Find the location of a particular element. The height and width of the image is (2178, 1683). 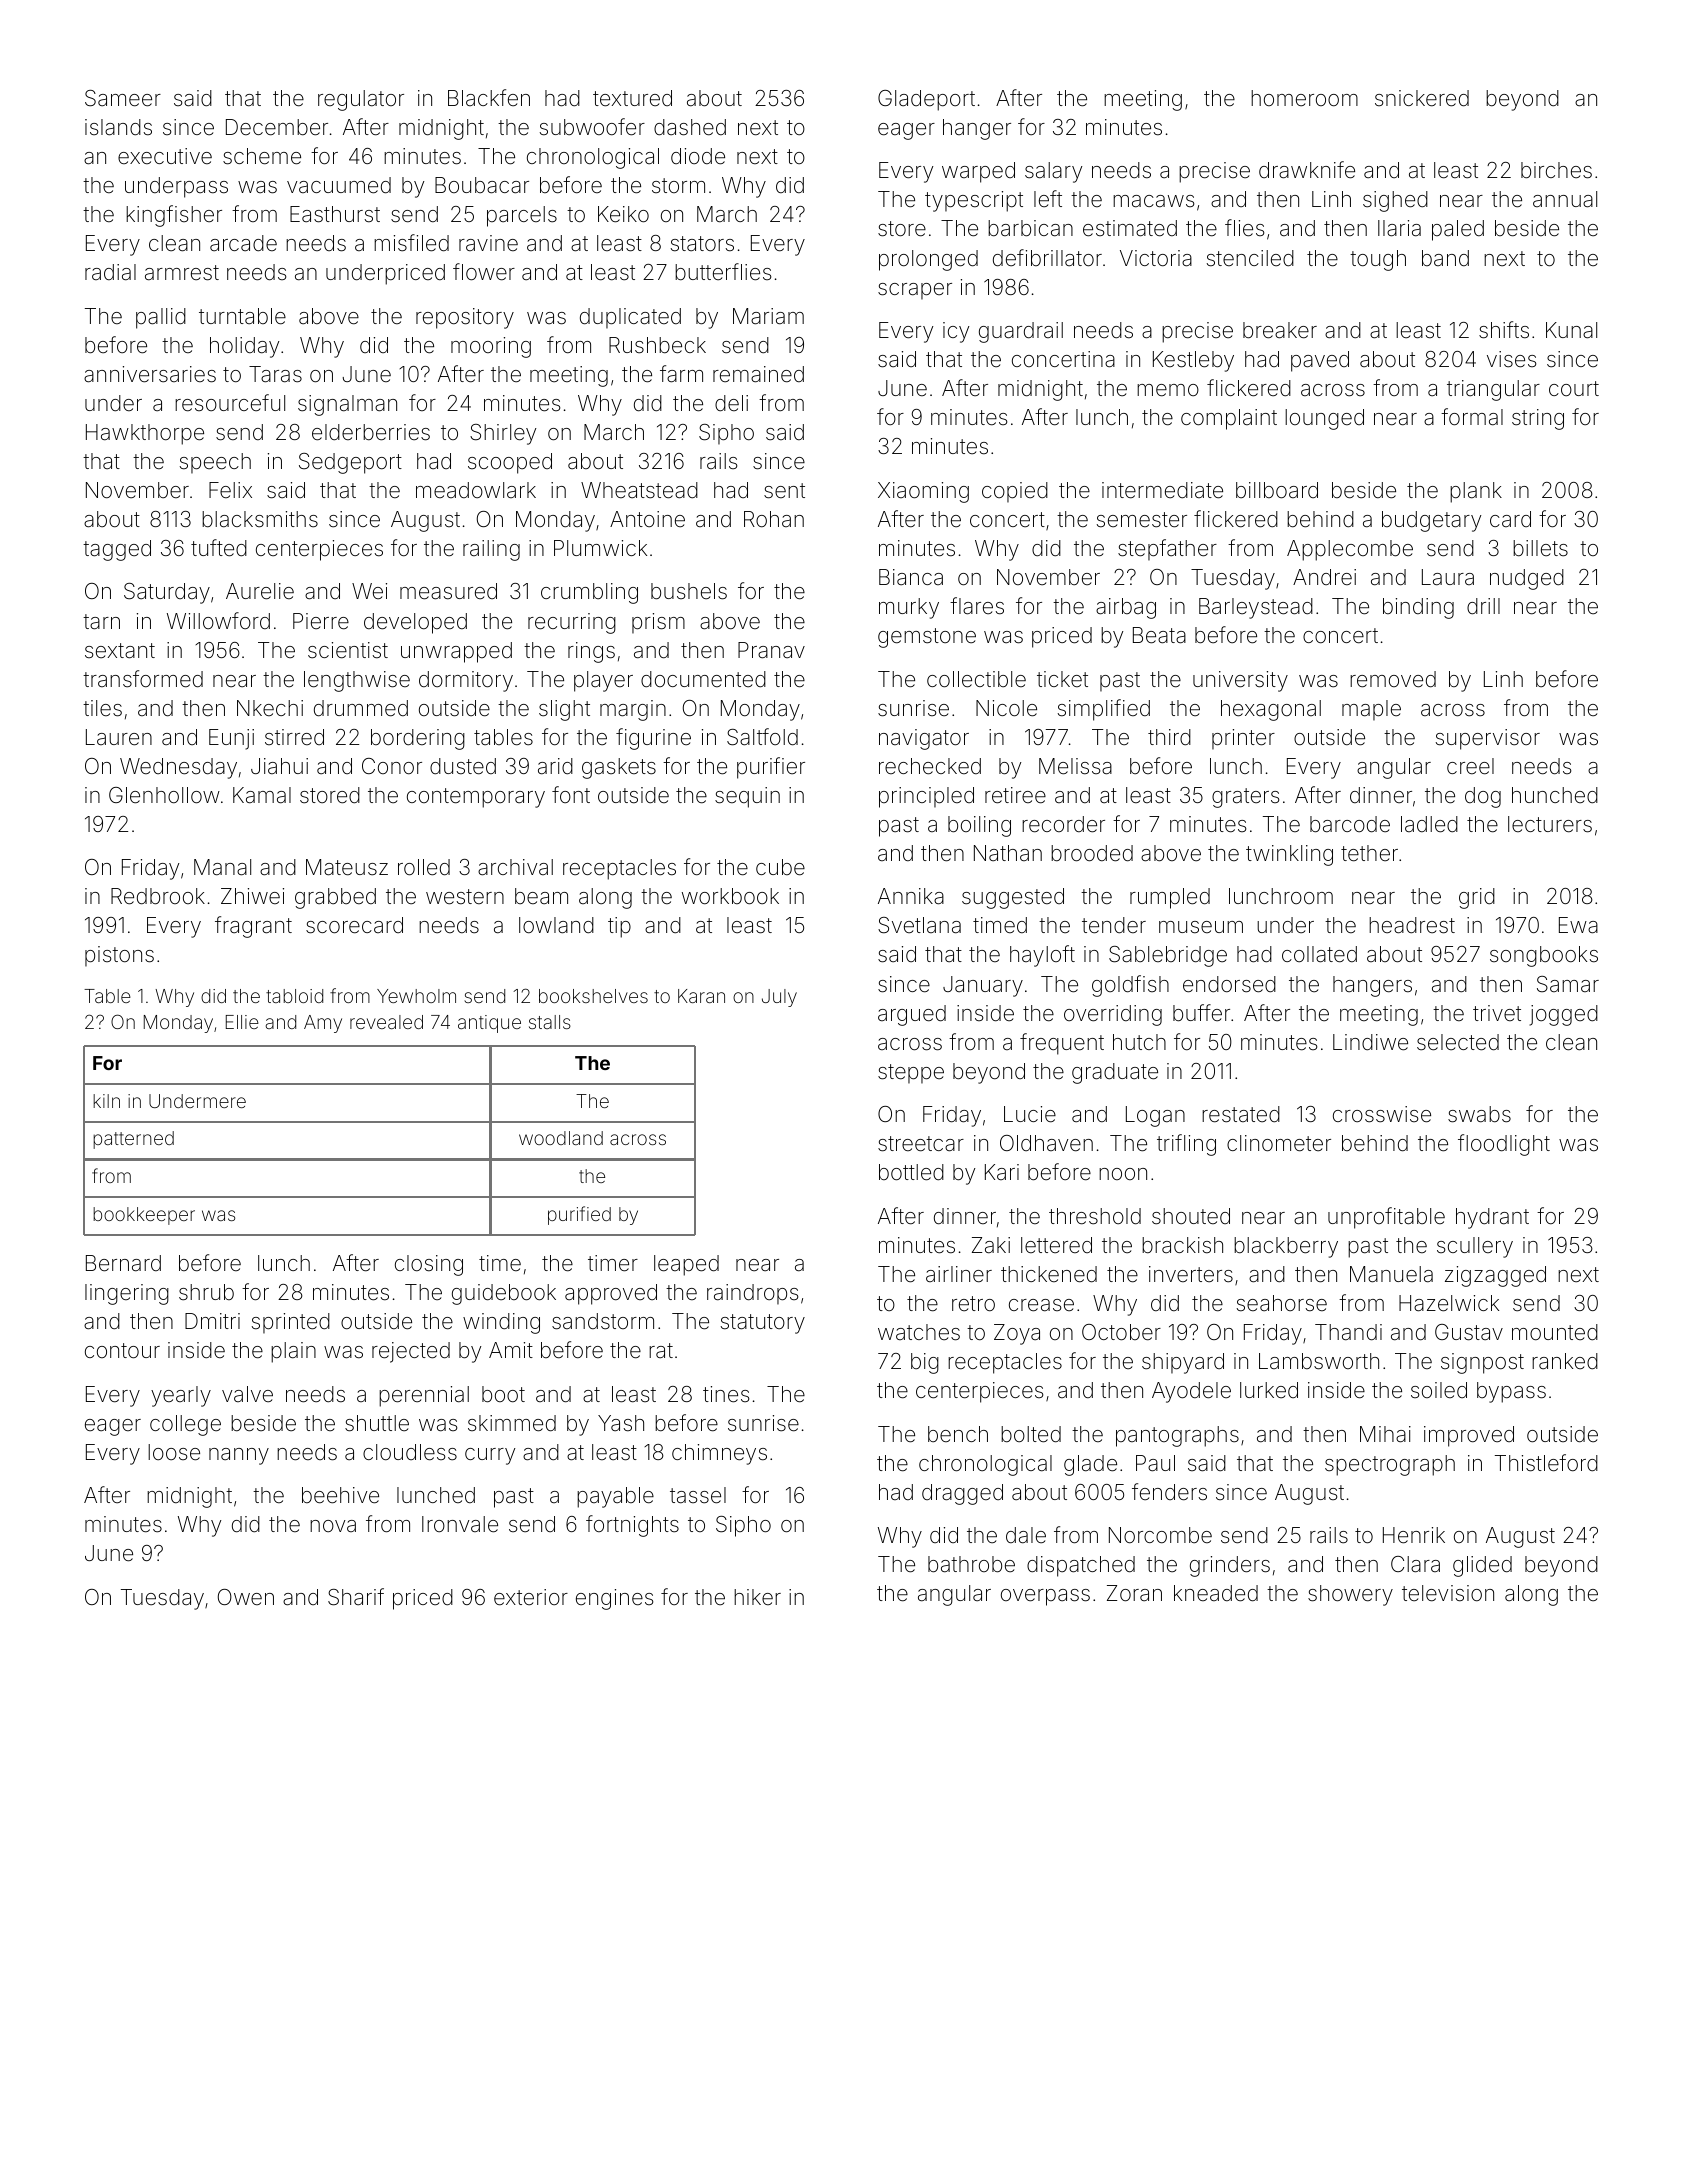

Lucie is located at coordinates (1030, 1114).
